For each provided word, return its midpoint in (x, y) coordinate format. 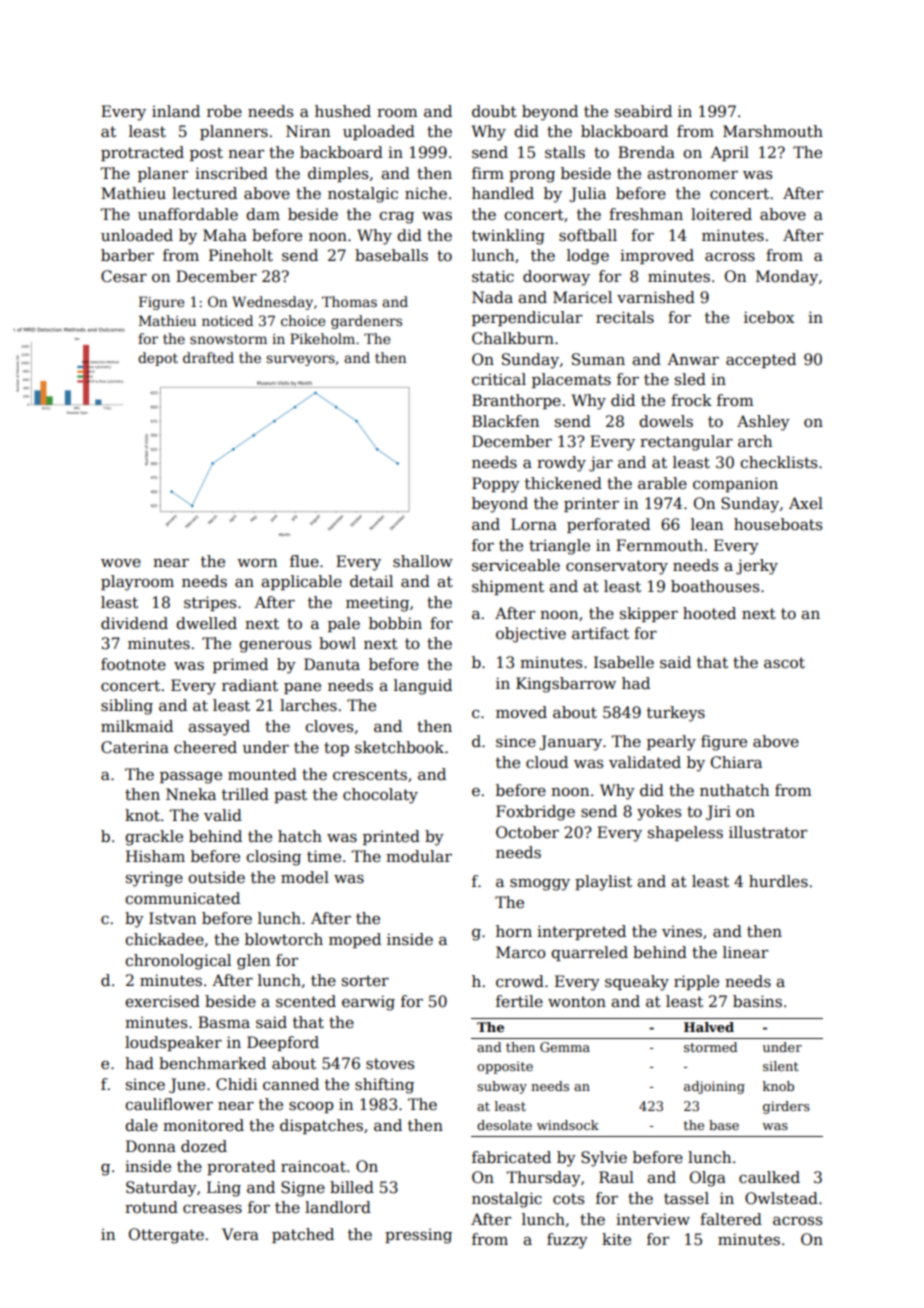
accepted (761, 360)
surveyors (300, 360)
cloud (547, 762)
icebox (769, 317)
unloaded (137, 235)
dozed (204, 1146)
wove (121, 563)
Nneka (191, 794)
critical (499, 379)
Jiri (718, 812)
